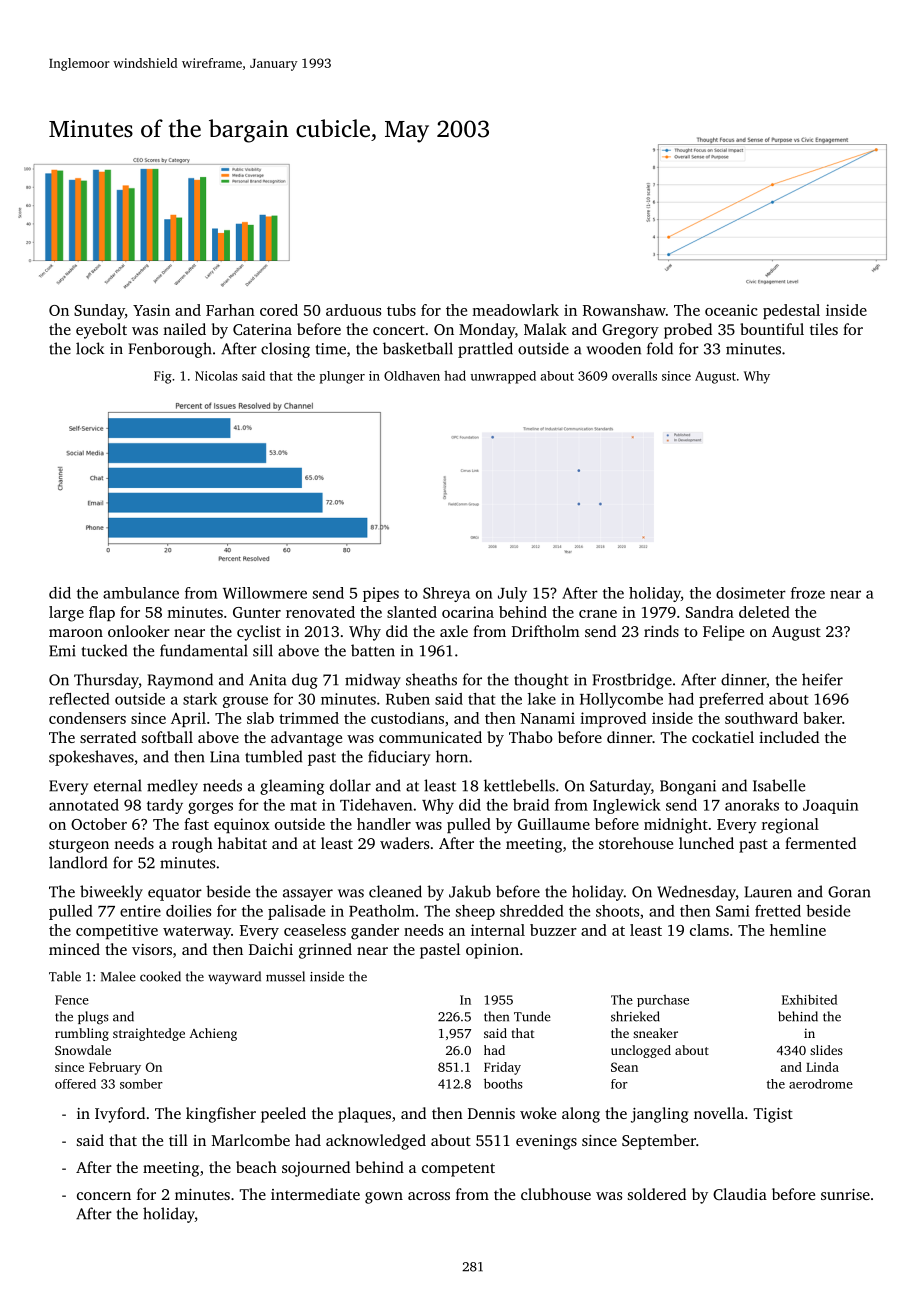 The image size is (924, 1308). What do you see at coordinates (773, 1115) in the image?
I see `Tigist` at bounding box center [773, 1115].
